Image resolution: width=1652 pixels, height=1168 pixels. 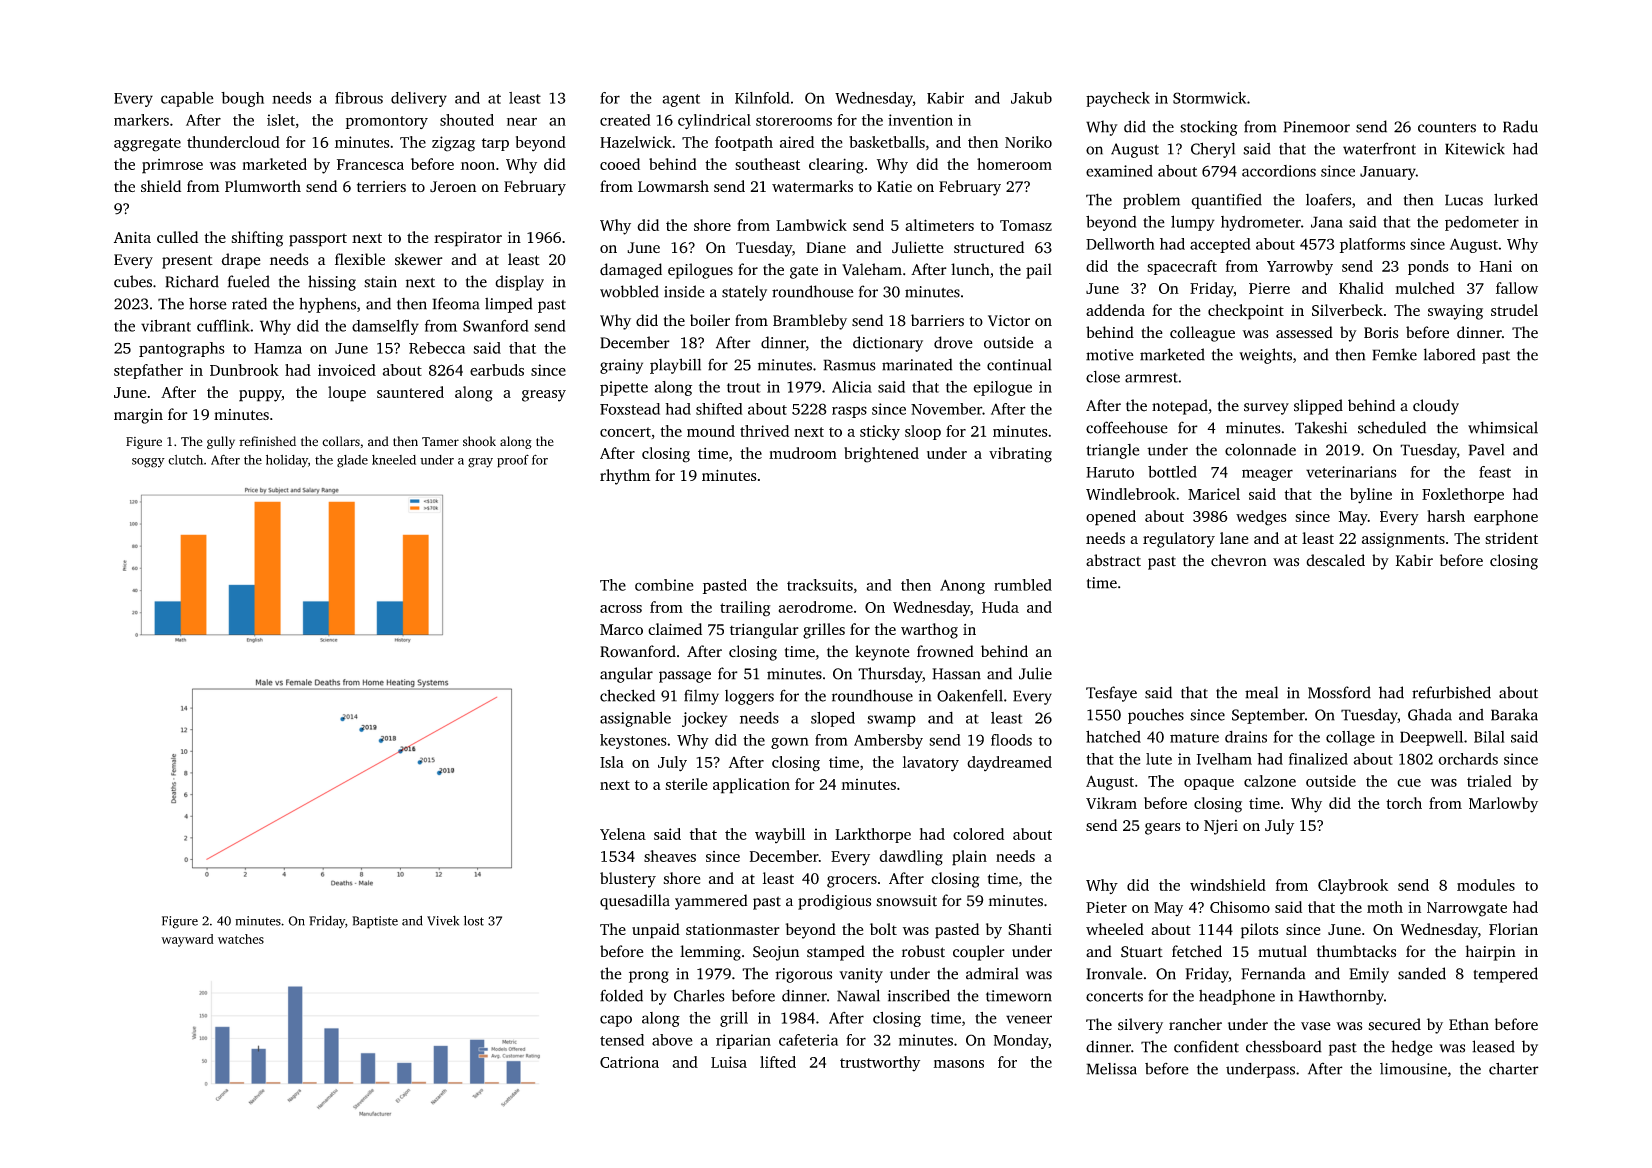 What do you see at coordinates (780, 835) in the image?
I see `waybill` at bounding box center [780, 835].
